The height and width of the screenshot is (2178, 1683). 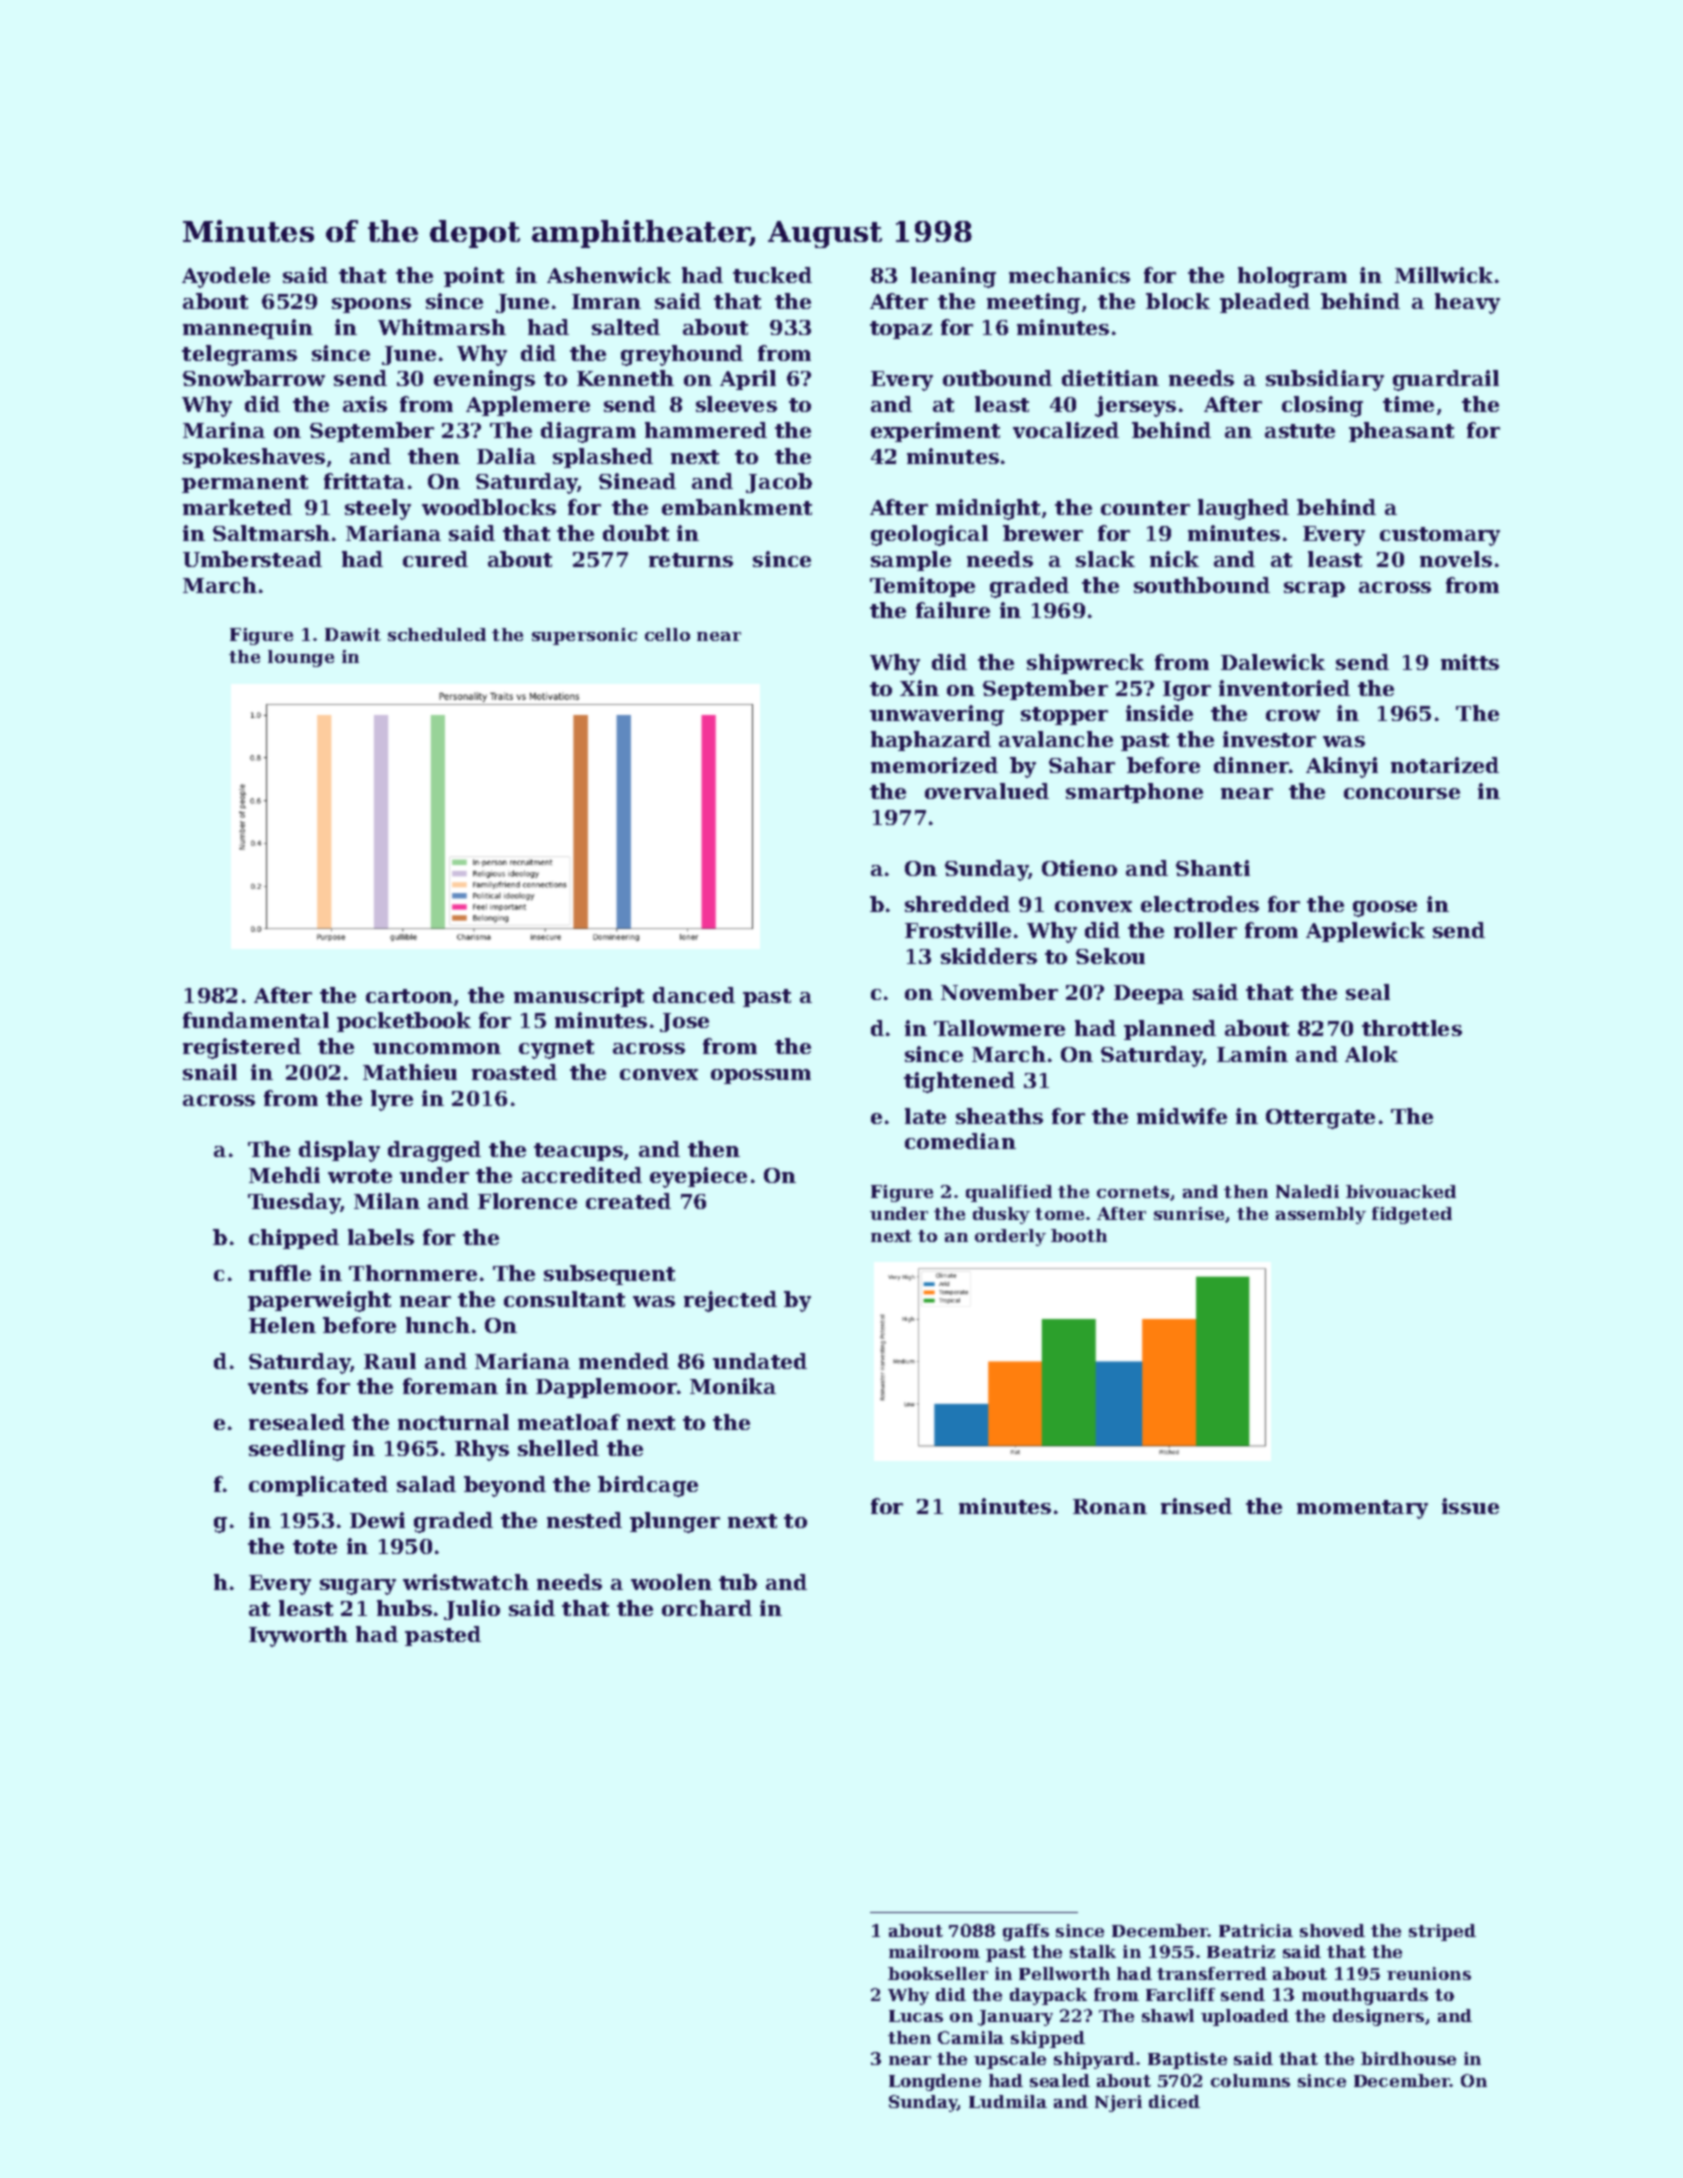 What do you see at coordinates (210, 1072) in the screenshot?
I see `snail` at bounding box center [210, 1072].
